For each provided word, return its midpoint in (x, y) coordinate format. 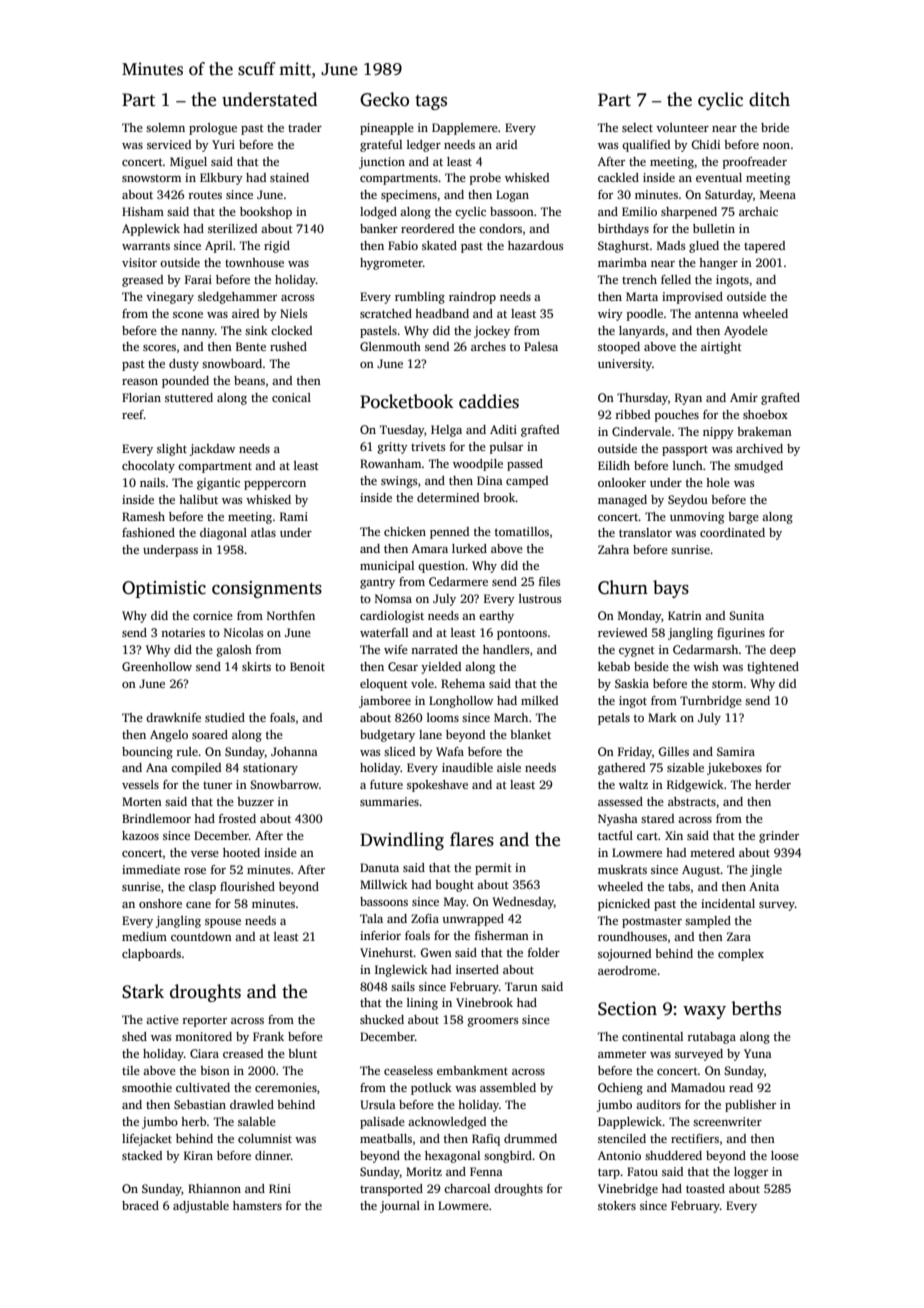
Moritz (424, 1171)
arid (506, 144)
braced (140, 1205)
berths (756, 1008)
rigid (277, 247)
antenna (717, 314)
